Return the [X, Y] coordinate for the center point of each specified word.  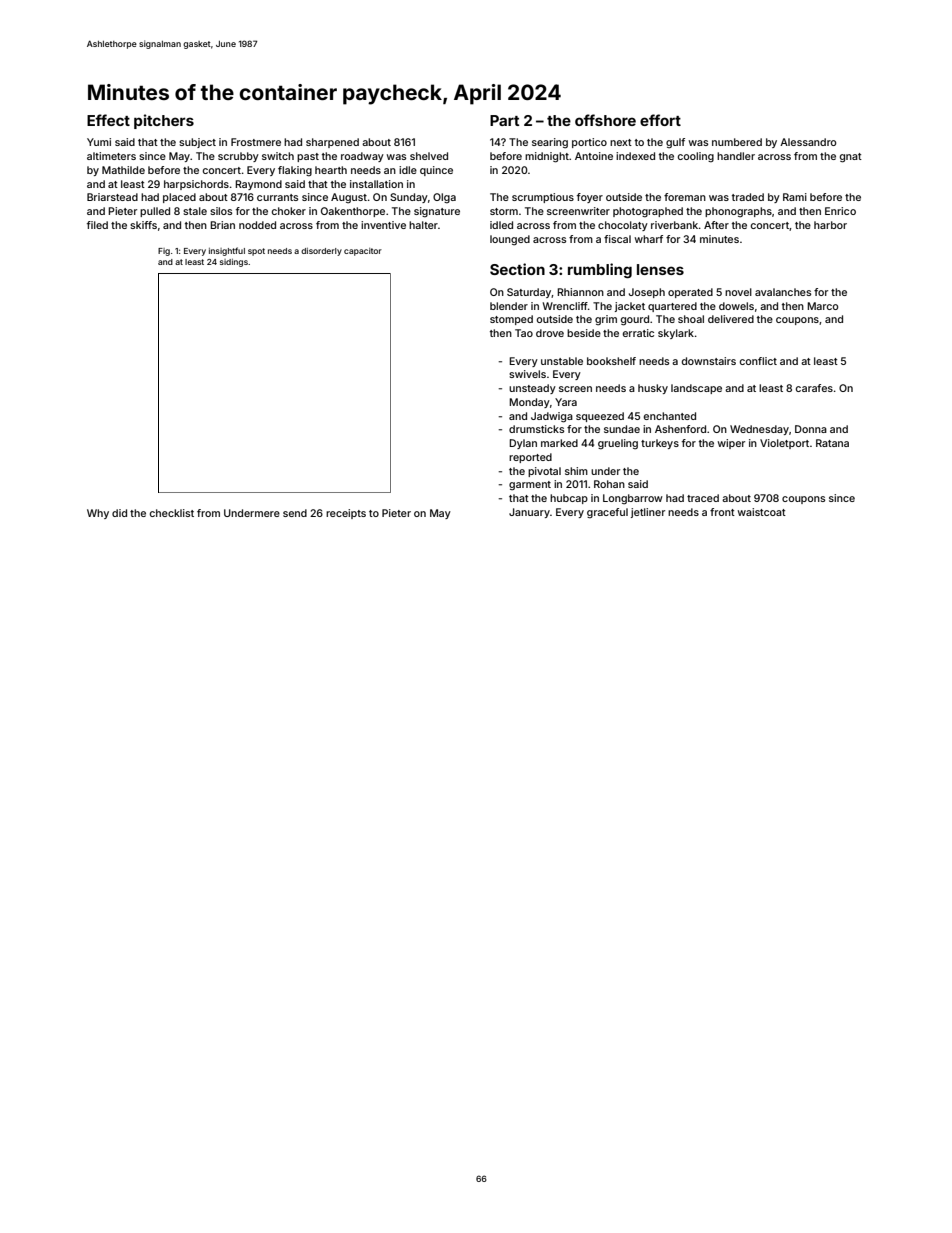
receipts [346, 514]
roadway [362, 157]
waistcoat [762, 512]
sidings [234, 263]
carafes [814, 388]
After [716, 225]
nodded [257, 225]
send [295, 513]
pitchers [164, 121]
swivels [527, 374]
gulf [675, 143]
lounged [510, 240]
